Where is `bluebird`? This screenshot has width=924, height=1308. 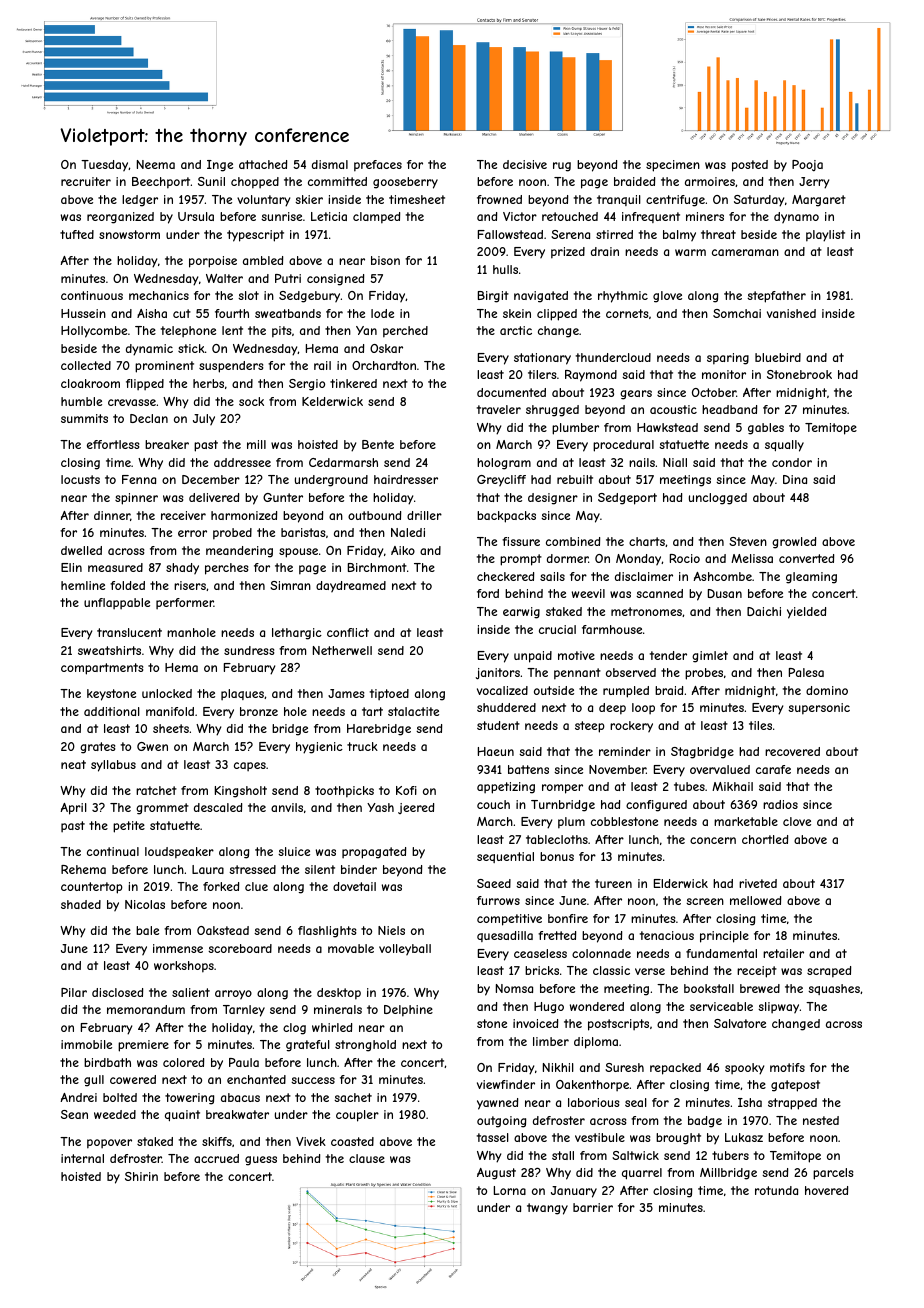 bluebird is located at coordinates (778, 357).
